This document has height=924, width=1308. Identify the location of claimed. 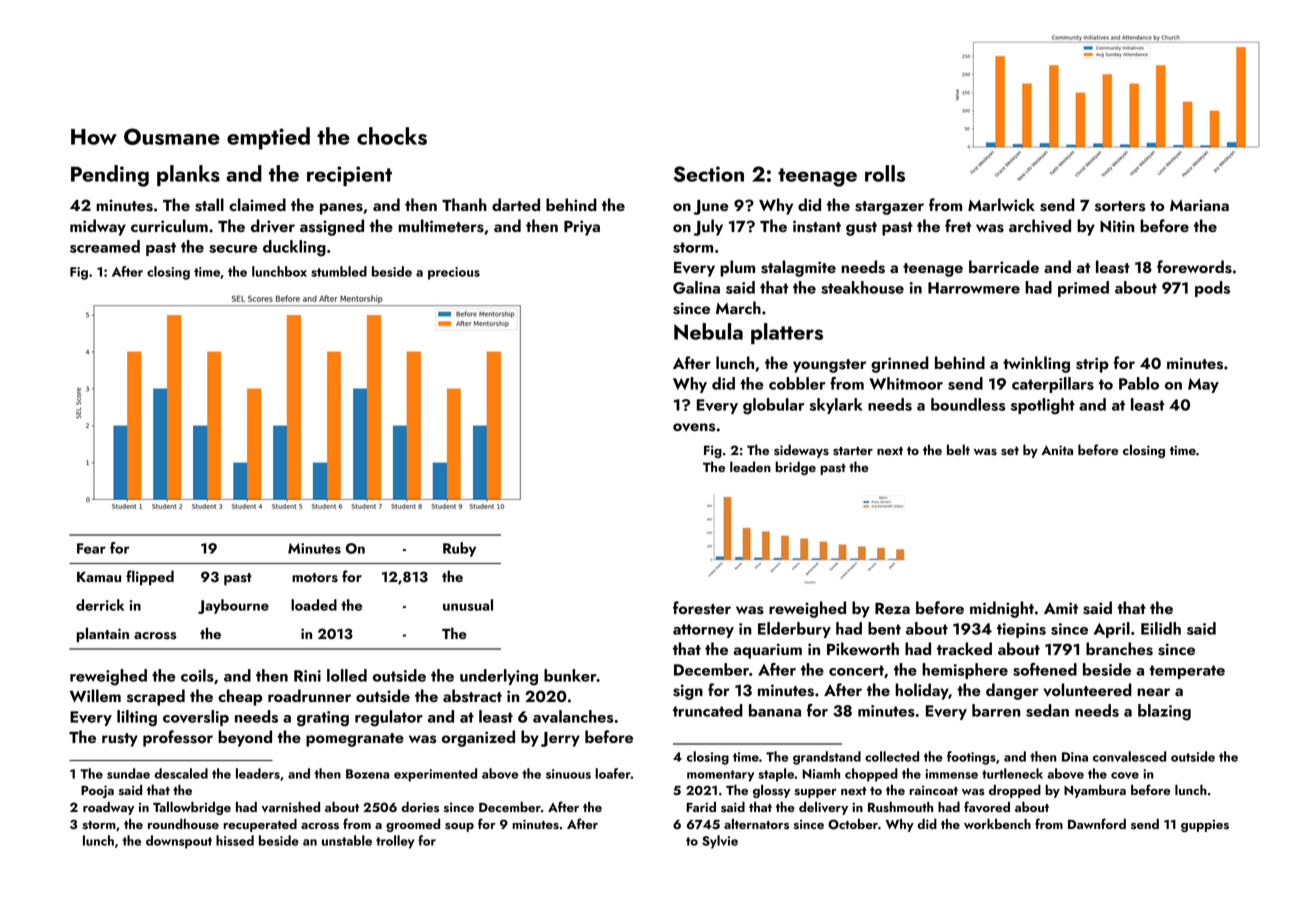
(257, 204).
